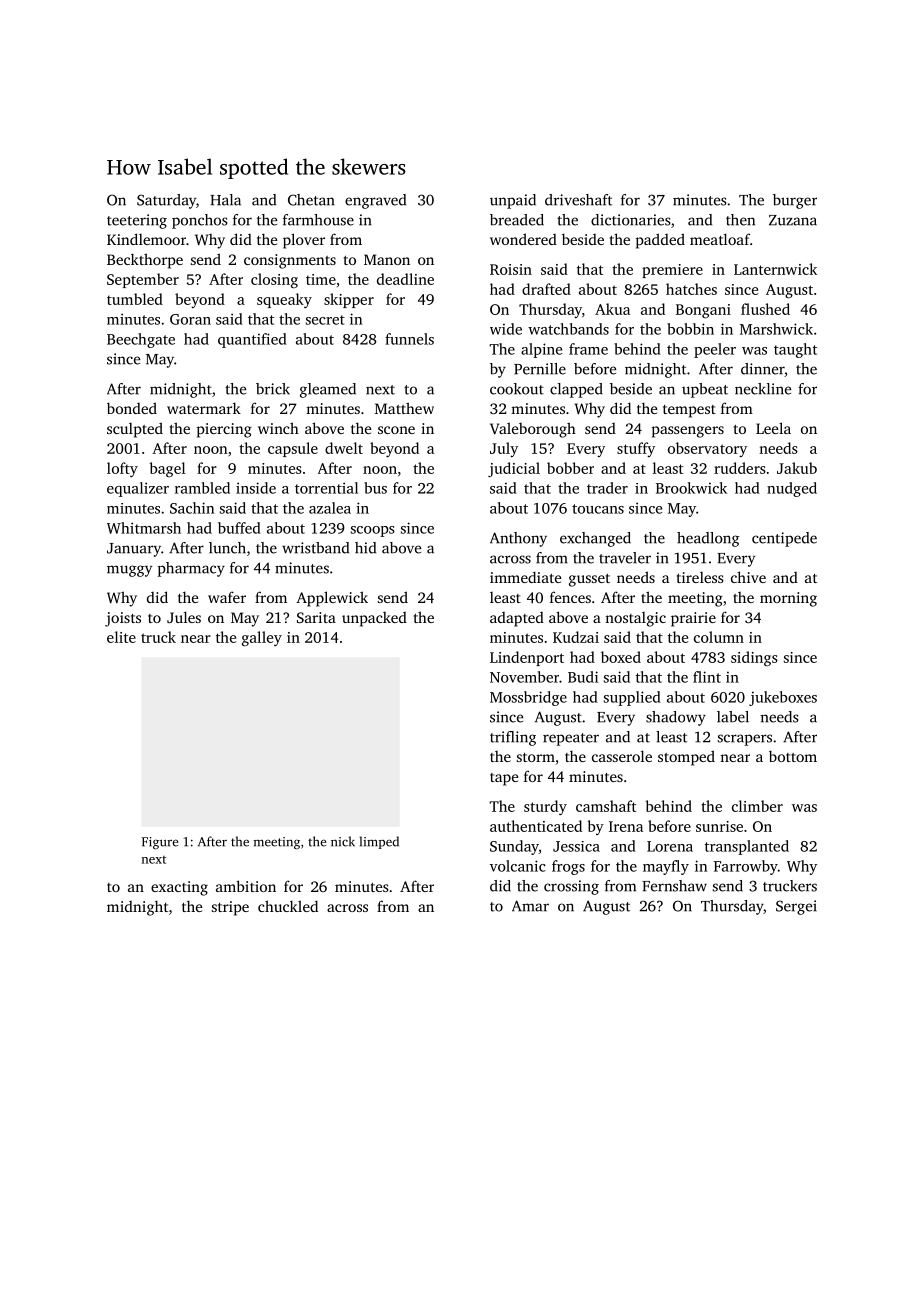 Image resolution: width=924 pixels, height=1311 pixels. What do you see at coordinates (513, 738) in the screenshot?
I see `trifling` at bounding box center [513, 738].
